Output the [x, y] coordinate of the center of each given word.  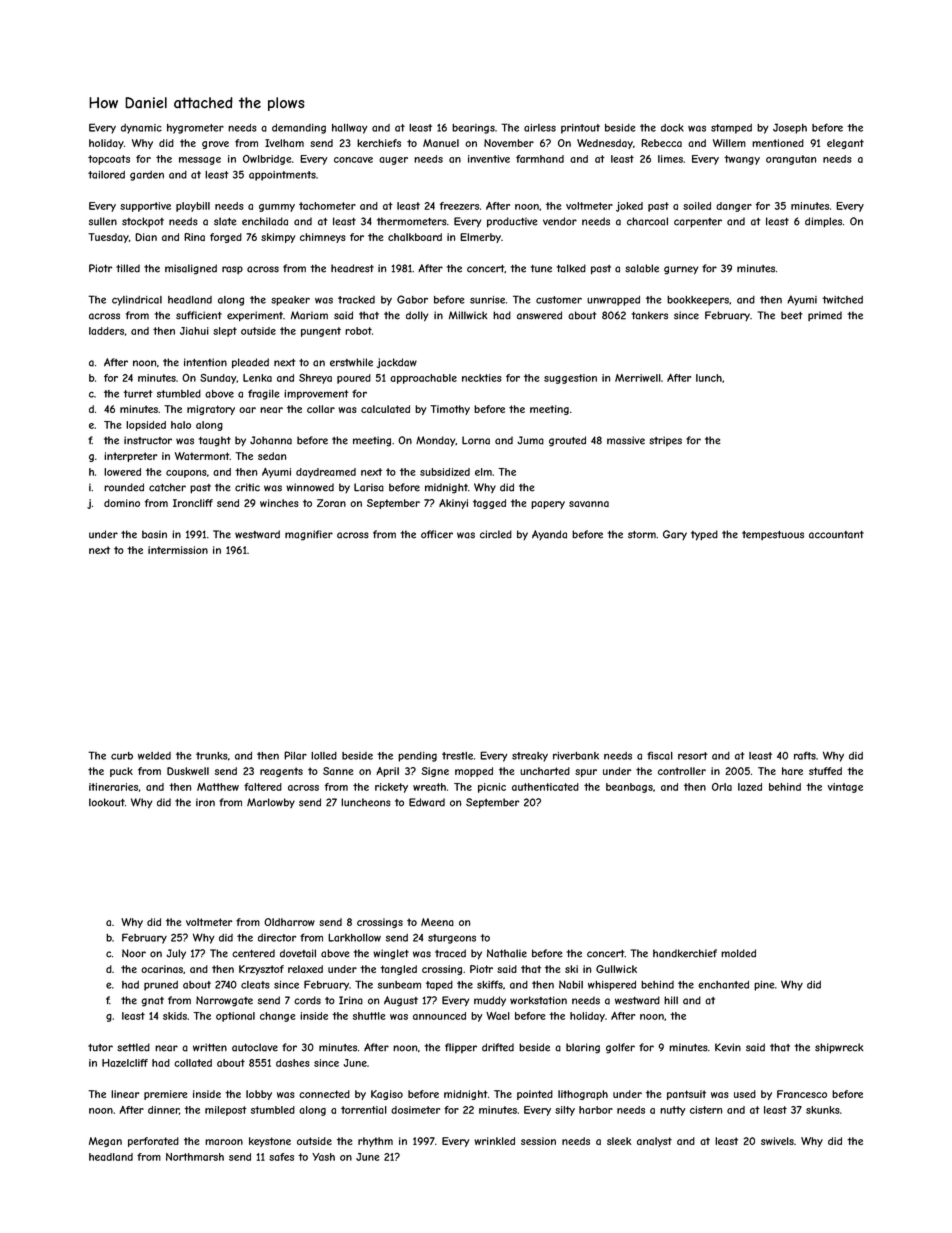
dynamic [141, 129]
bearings [473, 129]
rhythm [375, 1142]
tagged [489, 504]
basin [154, 534]
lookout [107, 802]
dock [672, 128]
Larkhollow [354, 937]
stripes [665, 441]
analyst [654, 1142]
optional [235, 1017]
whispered [612, 986]
